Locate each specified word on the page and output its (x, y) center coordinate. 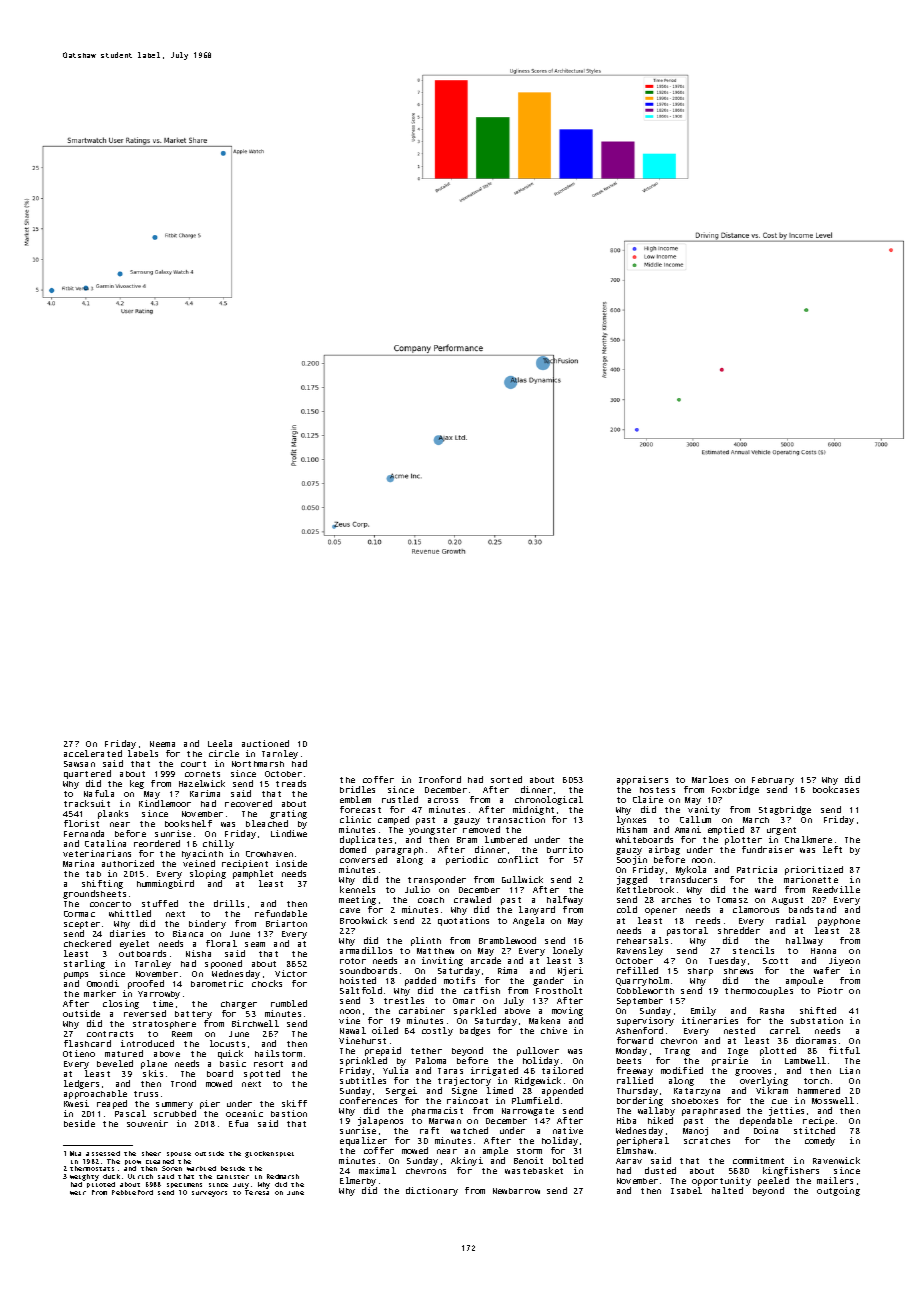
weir (78, 1193)
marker (100, 993)
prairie (730, 1061)
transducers (688, 880)
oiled (385, 1030)
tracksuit (87, 803)
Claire (648, 799)
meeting (357, 901)
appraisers (642, 780)
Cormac (79, 914)
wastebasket (534, 1170)
